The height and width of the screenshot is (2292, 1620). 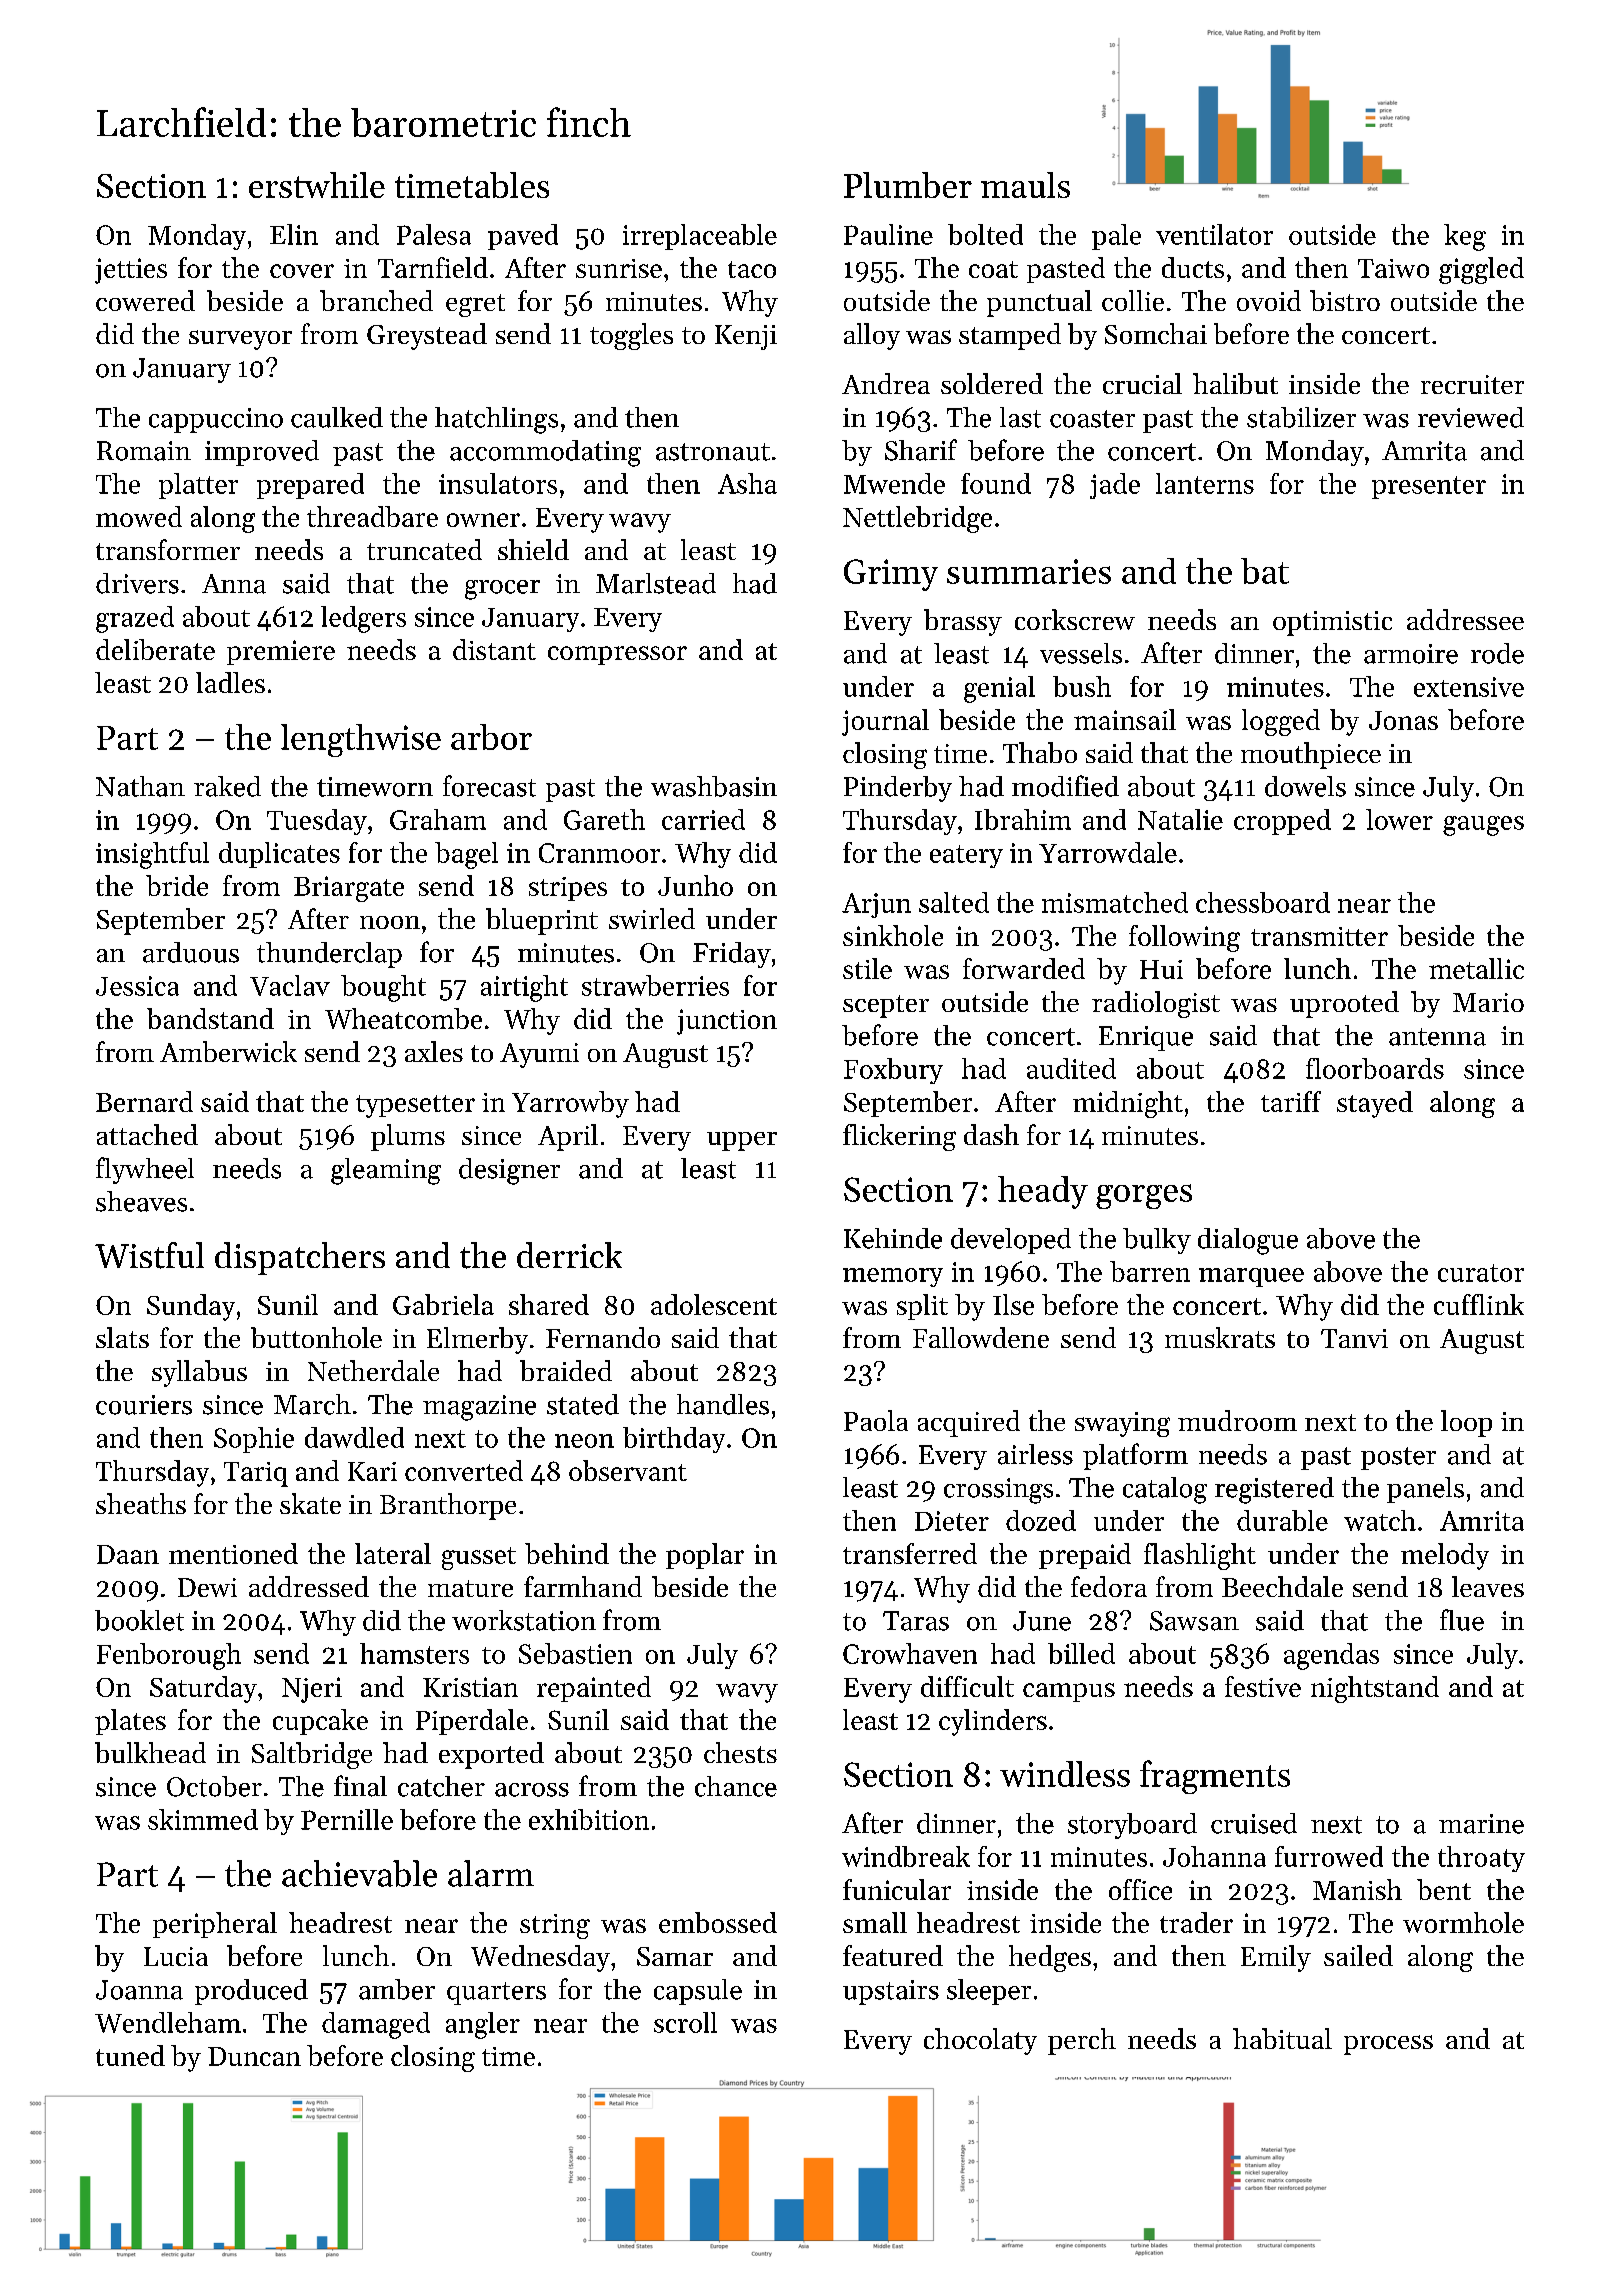 What do you see at coordinates (619, 268) in the screenshot?
I see `sunrise` at bounding box center [619, 268].
